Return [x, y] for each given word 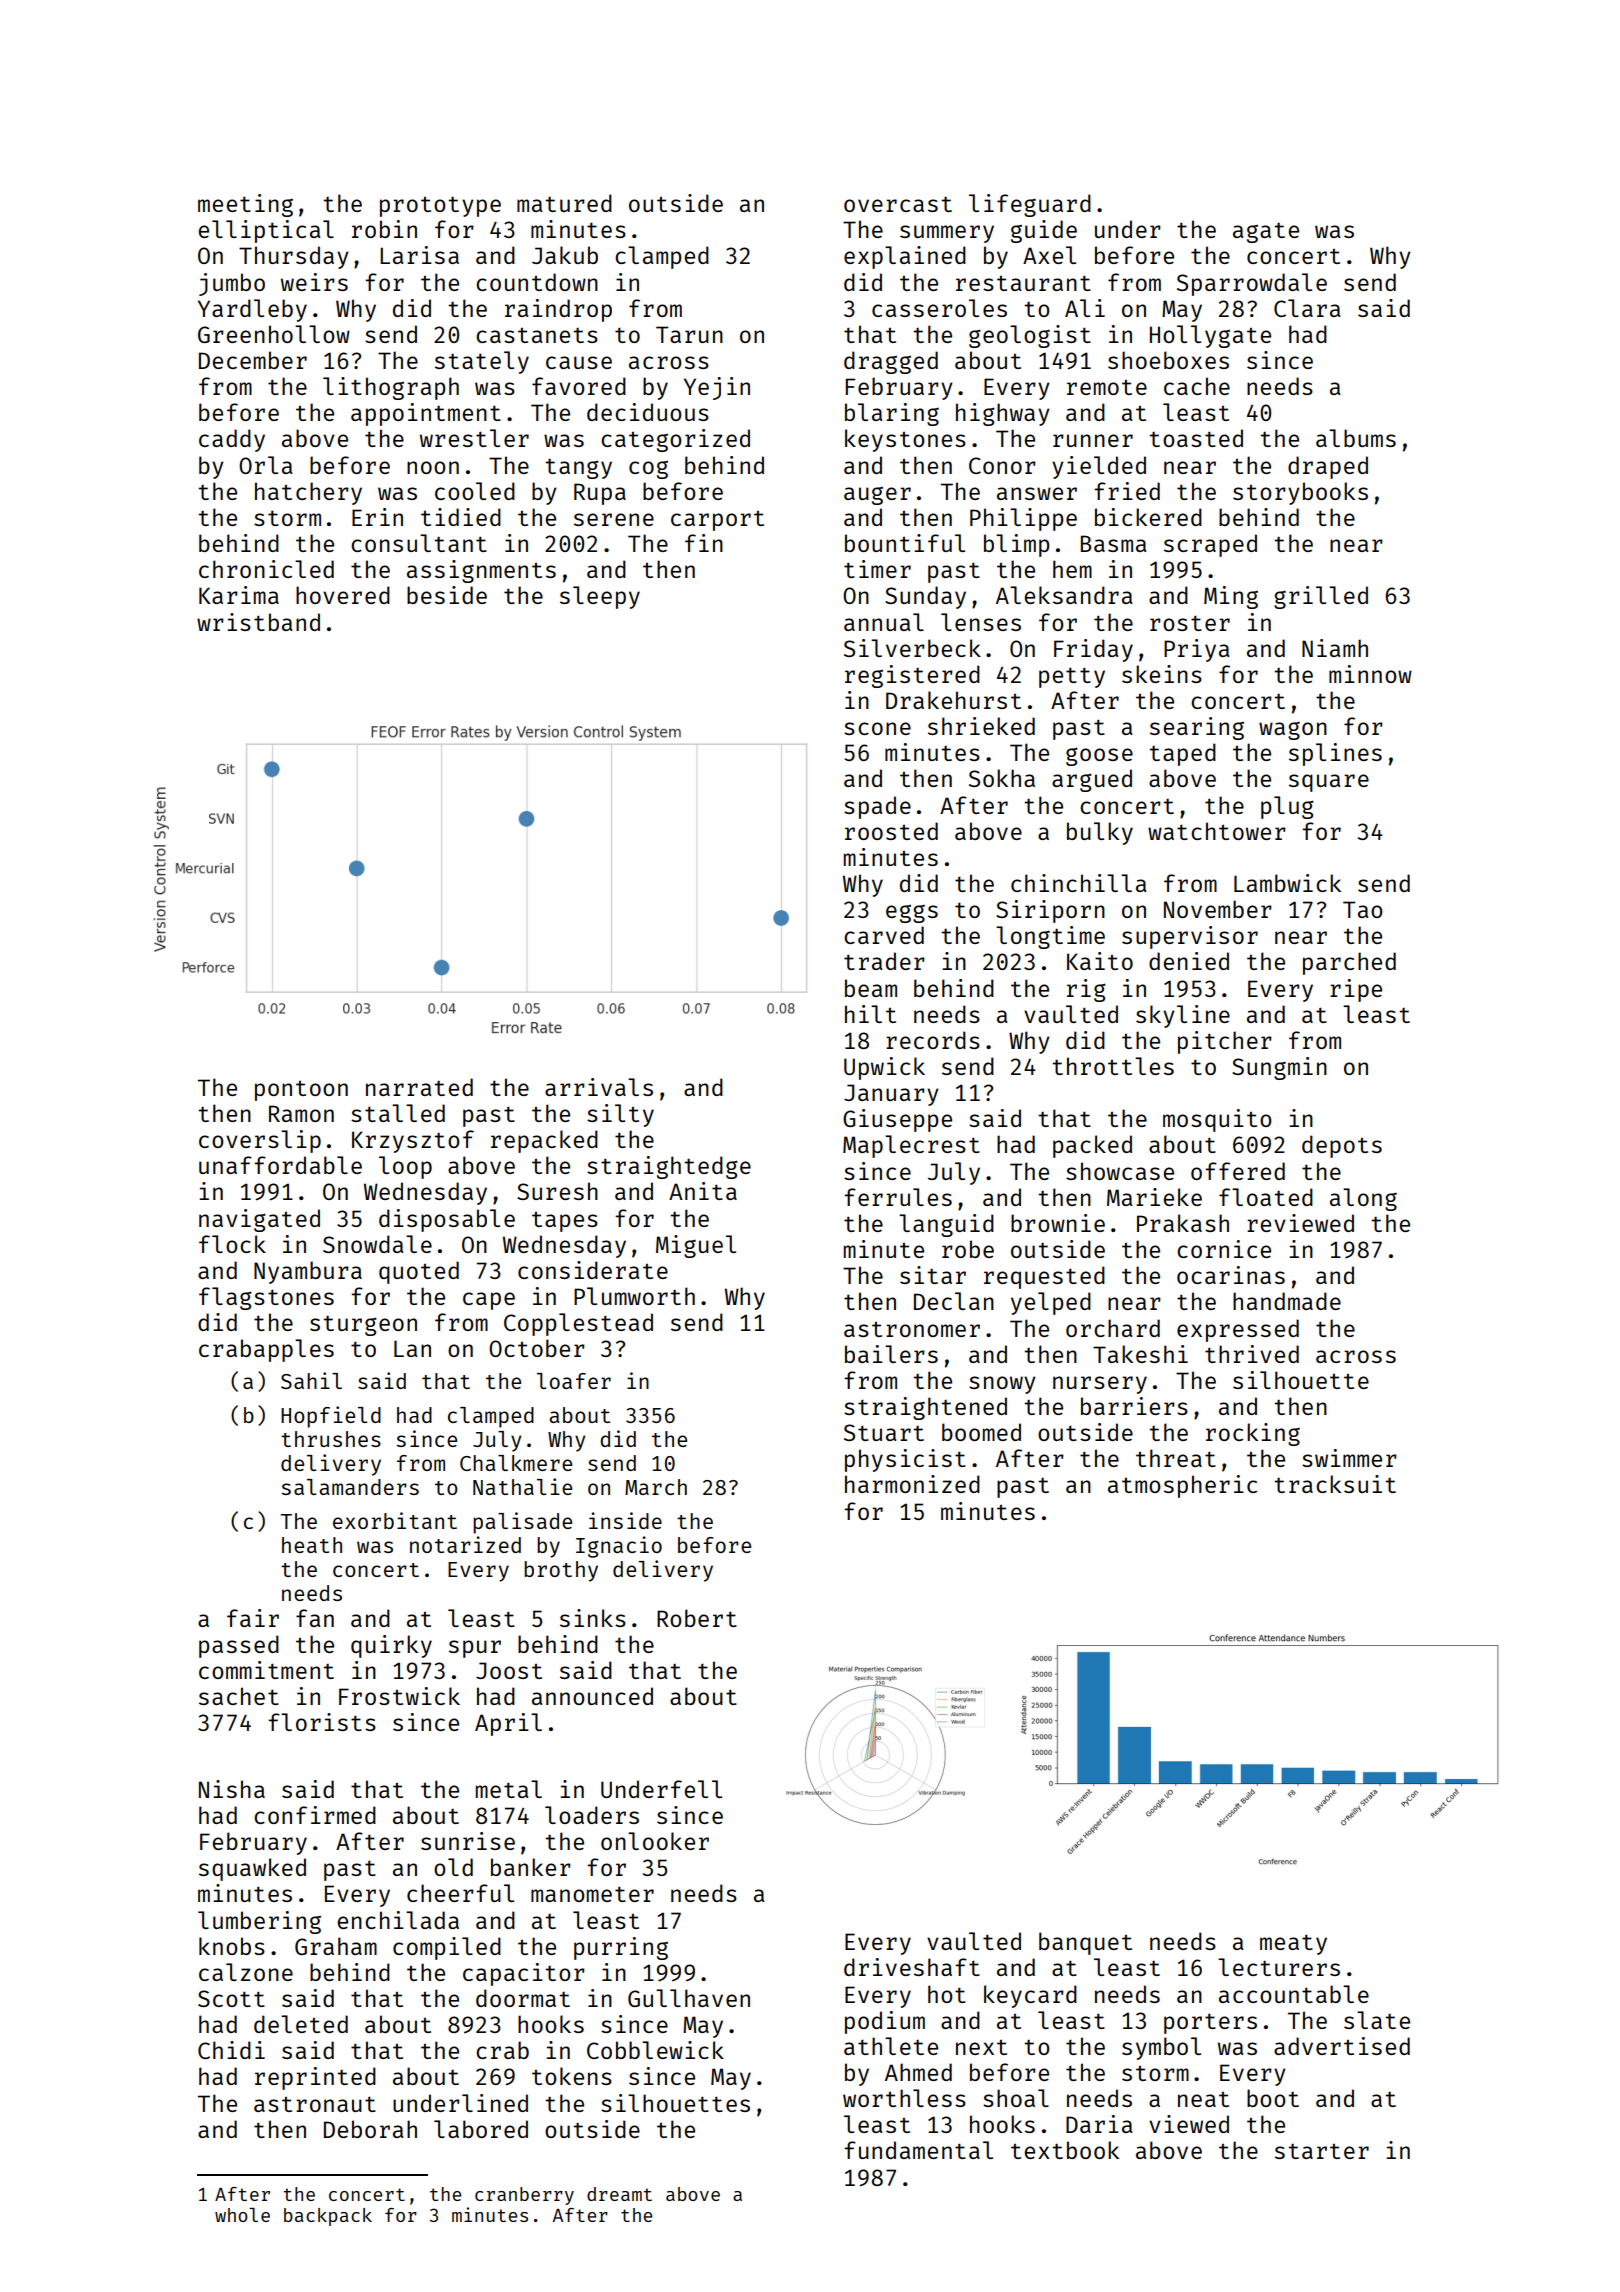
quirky [391, 1646]
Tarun [689, 334]
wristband [258, 622]
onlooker [655, 1841]
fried [1127, 491]
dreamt [619, 2194]
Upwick [884, 1068]
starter [1322, 2151]
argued [1092, 780]
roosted [891, 831]
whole [242, 2215]
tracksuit [1335, 1484]
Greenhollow [274, 334]
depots [1342, 1146]
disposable [447, 1220]
